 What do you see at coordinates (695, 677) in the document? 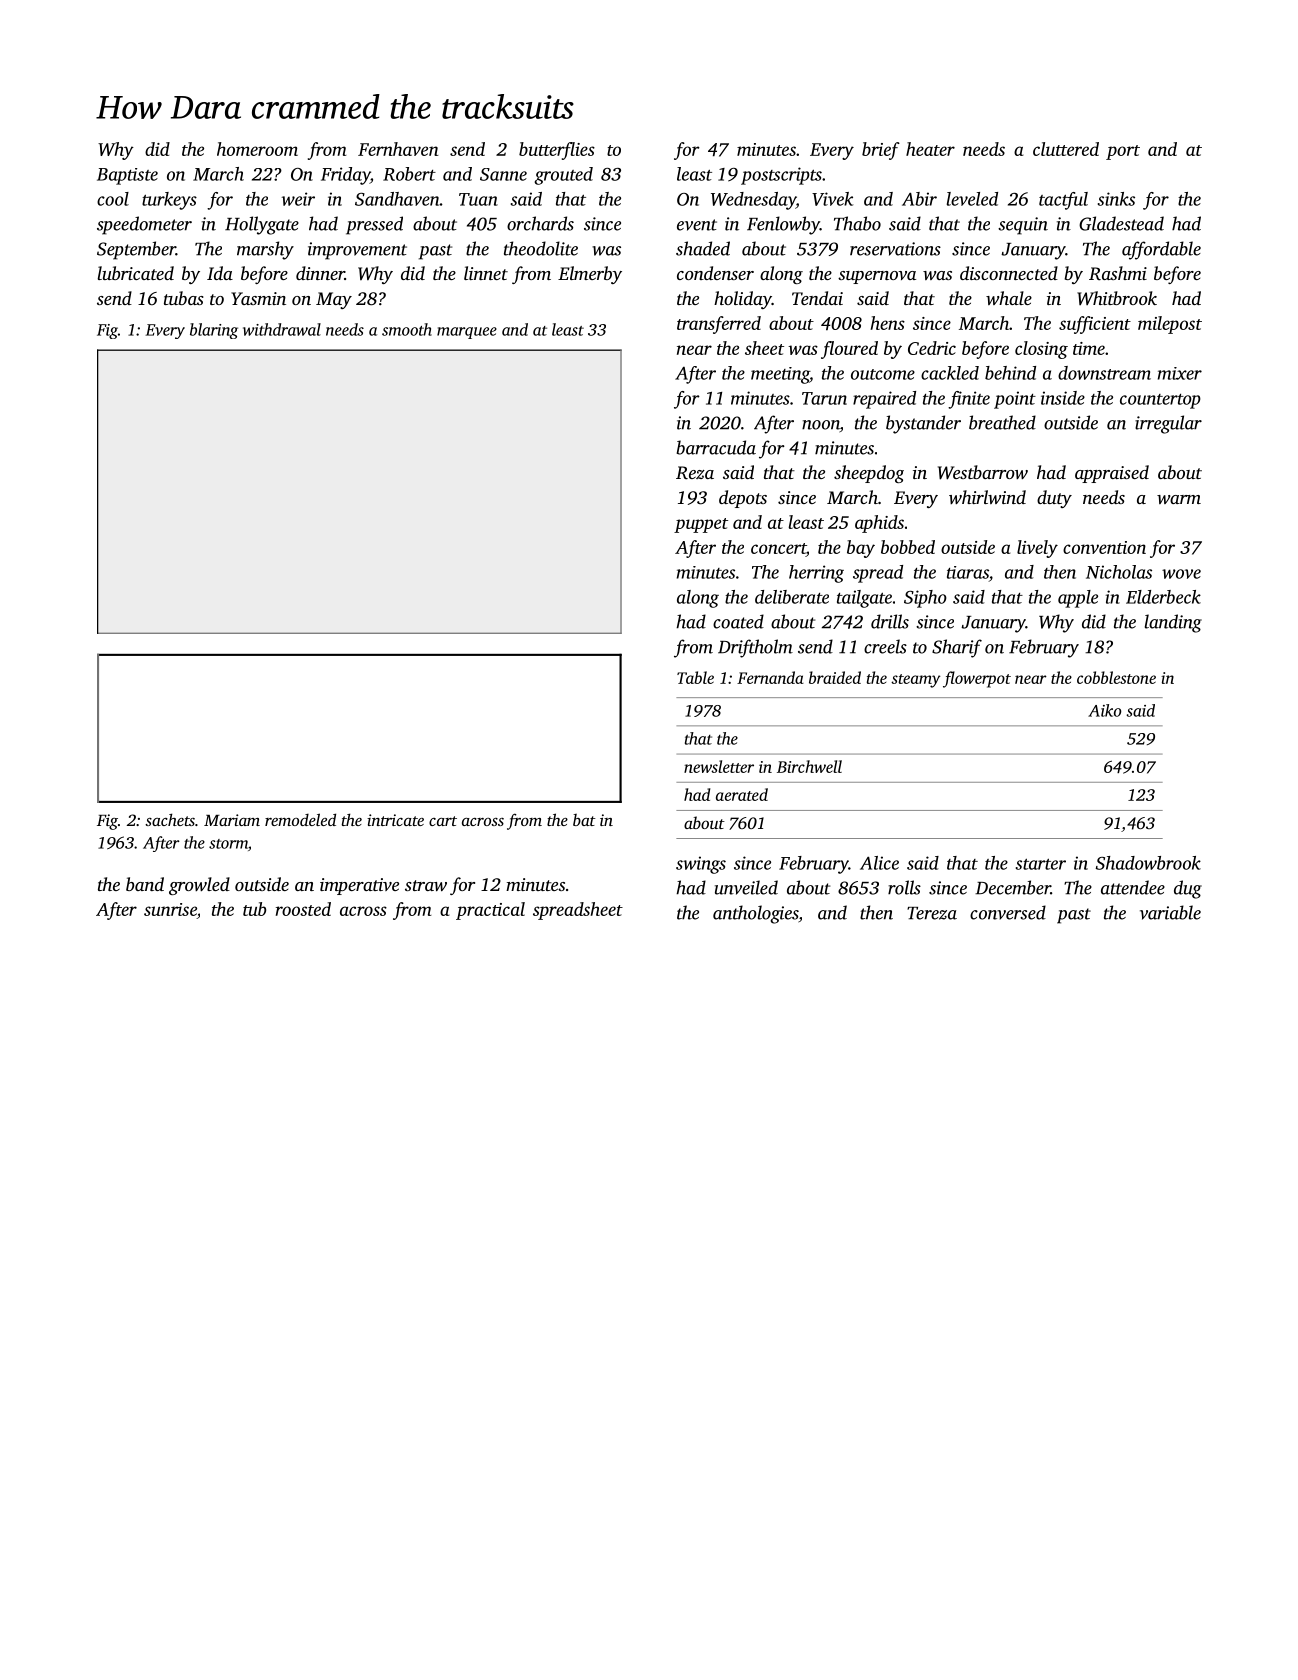
I see `Table` at bounding box center [695, 677].
